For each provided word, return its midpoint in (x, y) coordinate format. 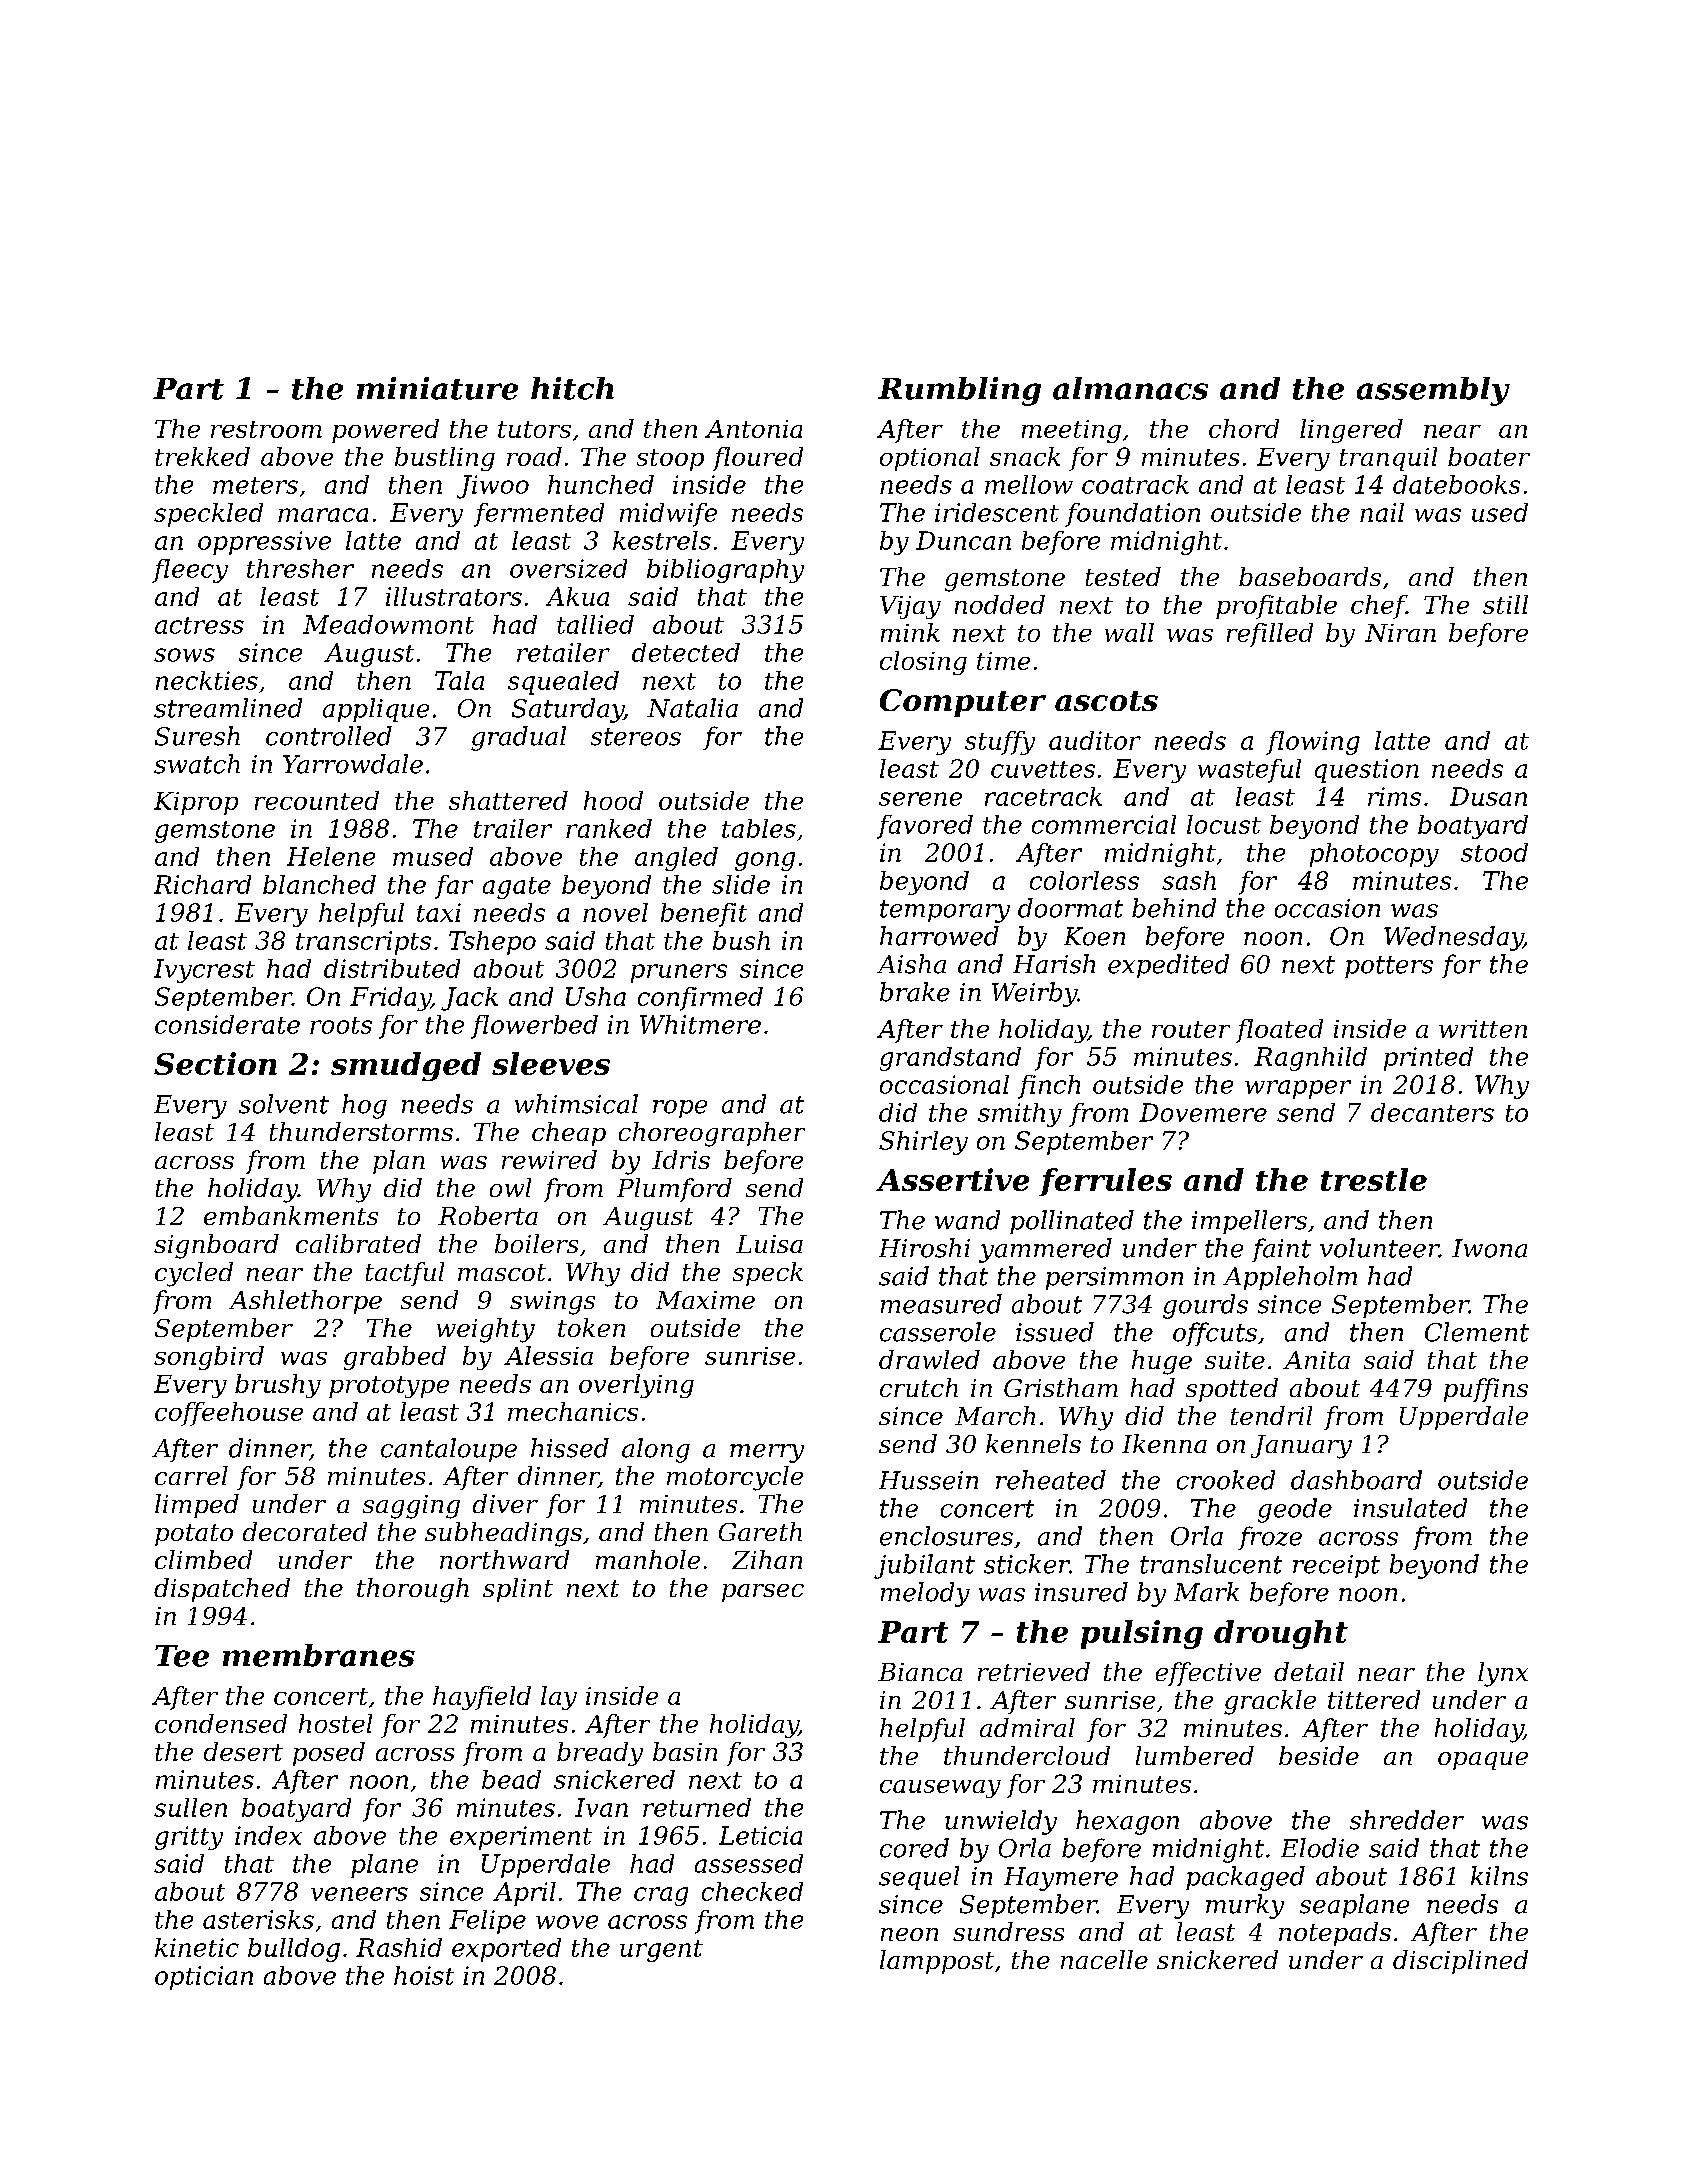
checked (752, 1891)
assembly (1433, 391)
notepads (1335, 1934)
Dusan (1488, 796)
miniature (437, 388)
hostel (335, 1723)
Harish (1054, 964)
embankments (291, 1215)
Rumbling (959, 391)
